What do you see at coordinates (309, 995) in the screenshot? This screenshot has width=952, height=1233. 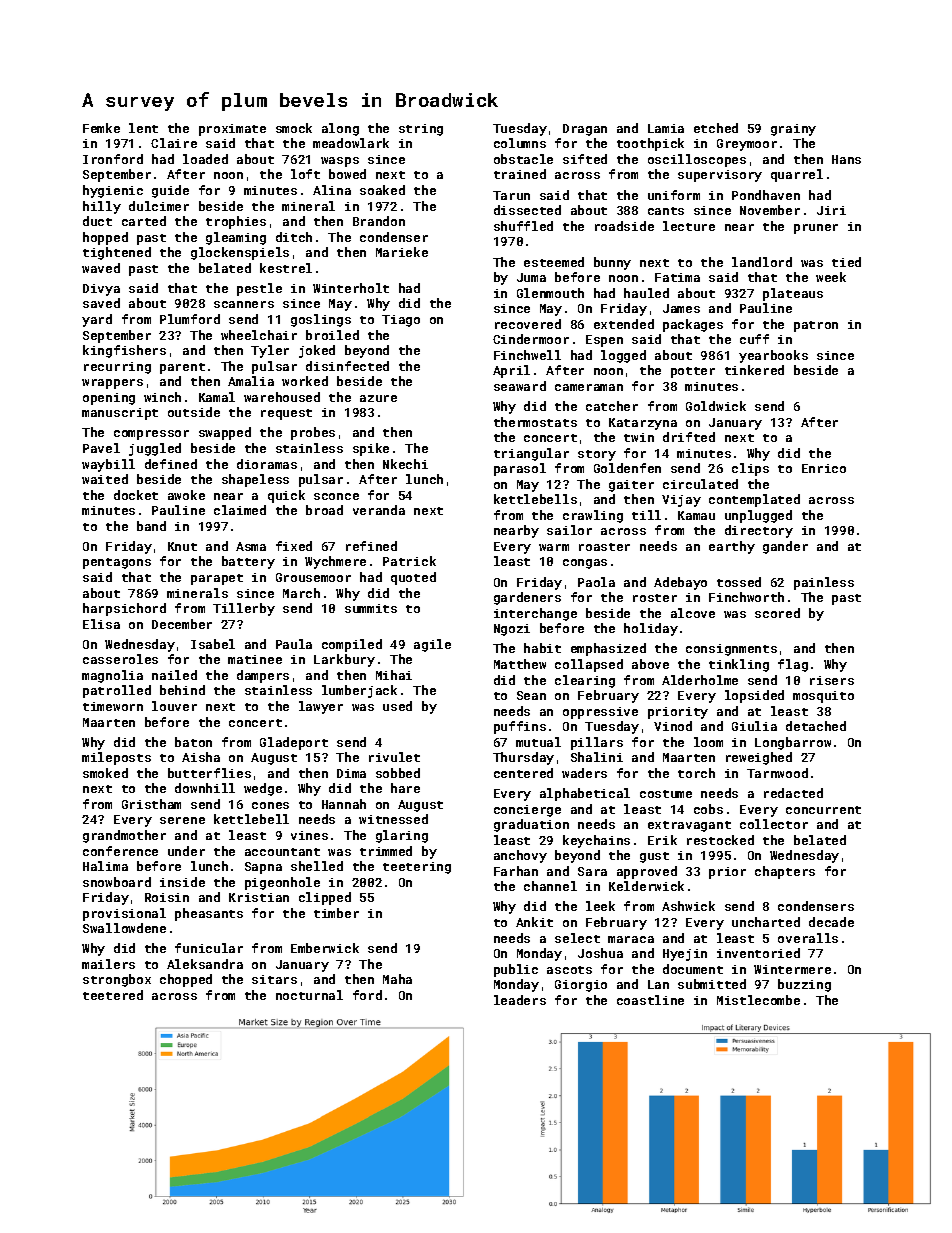 I see `nocturnal` at bounding box center [309, 995].
